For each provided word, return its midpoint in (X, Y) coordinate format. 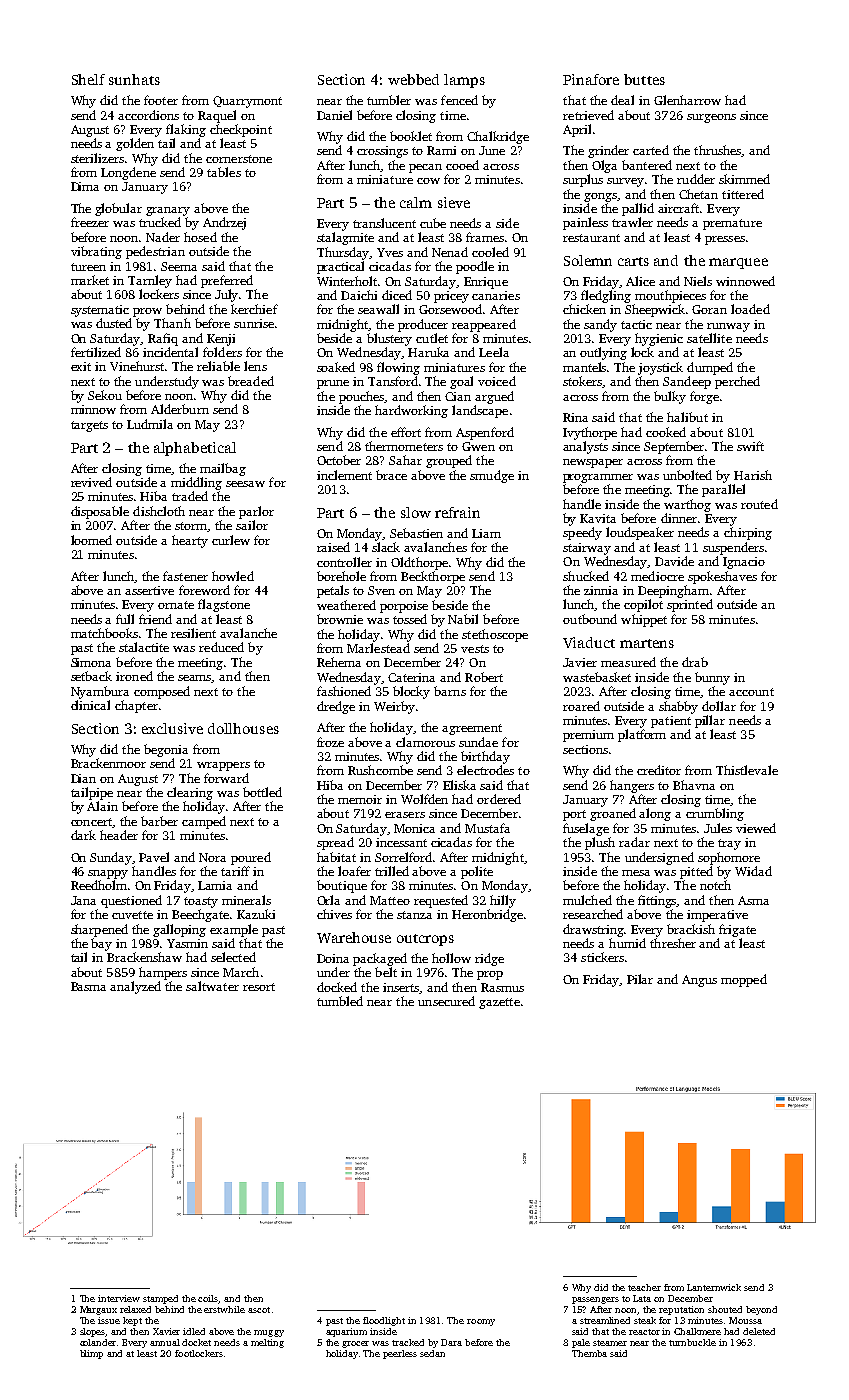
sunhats (134, 79)
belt (386, 972)
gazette (499, 1003)
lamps (464, 81)
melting (267, 1343)
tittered (743, 194)
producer (423, 325)
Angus (699, 981)
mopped (744, 980)
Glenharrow (687, 100)
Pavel (154, 857)
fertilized (96, 352)
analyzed (135, 987)
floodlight (384, 1321)
